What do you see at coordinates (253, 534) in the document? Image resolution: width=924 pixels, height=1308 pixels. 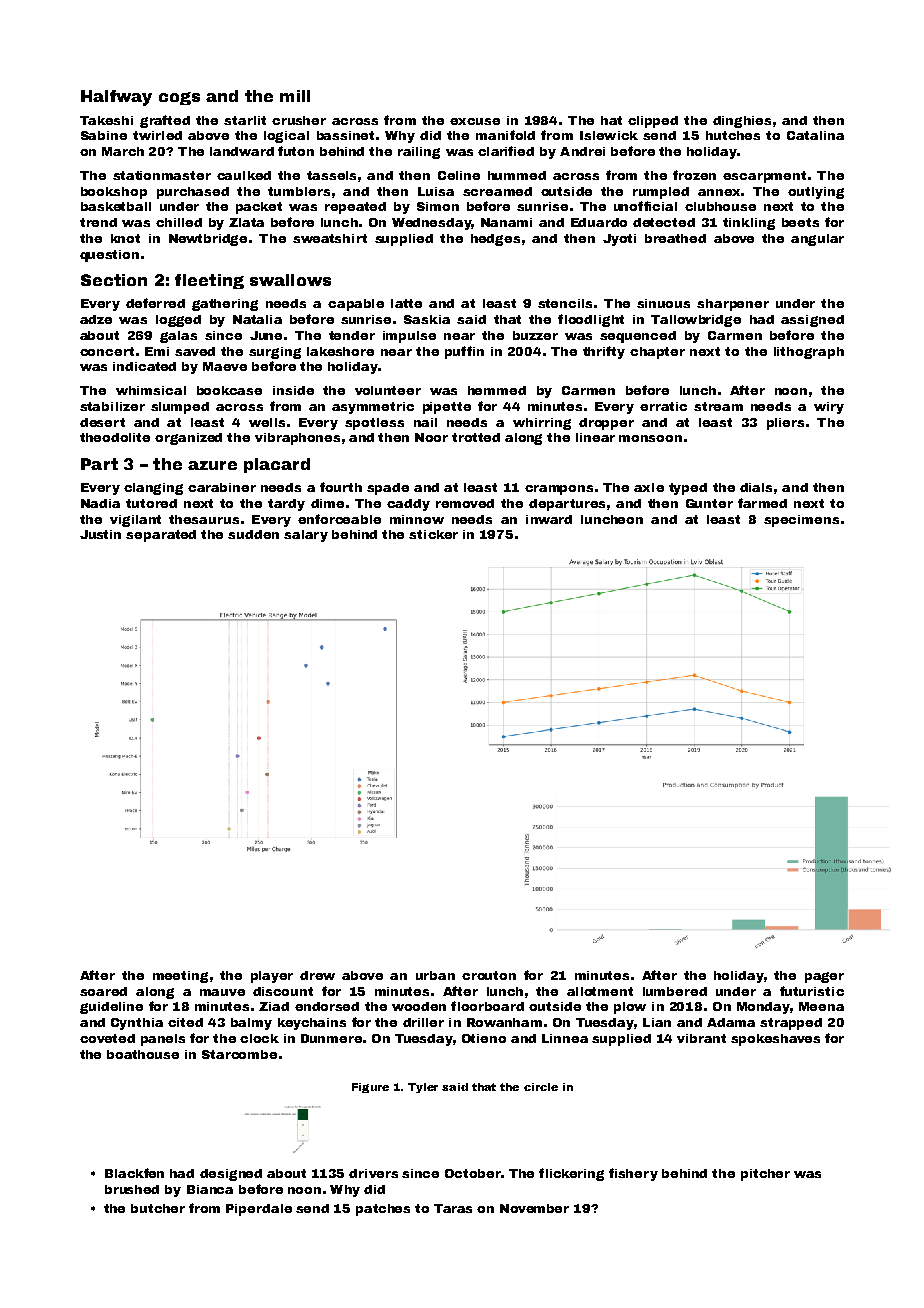 I see `sudden` at bounding box center [253, 534].
